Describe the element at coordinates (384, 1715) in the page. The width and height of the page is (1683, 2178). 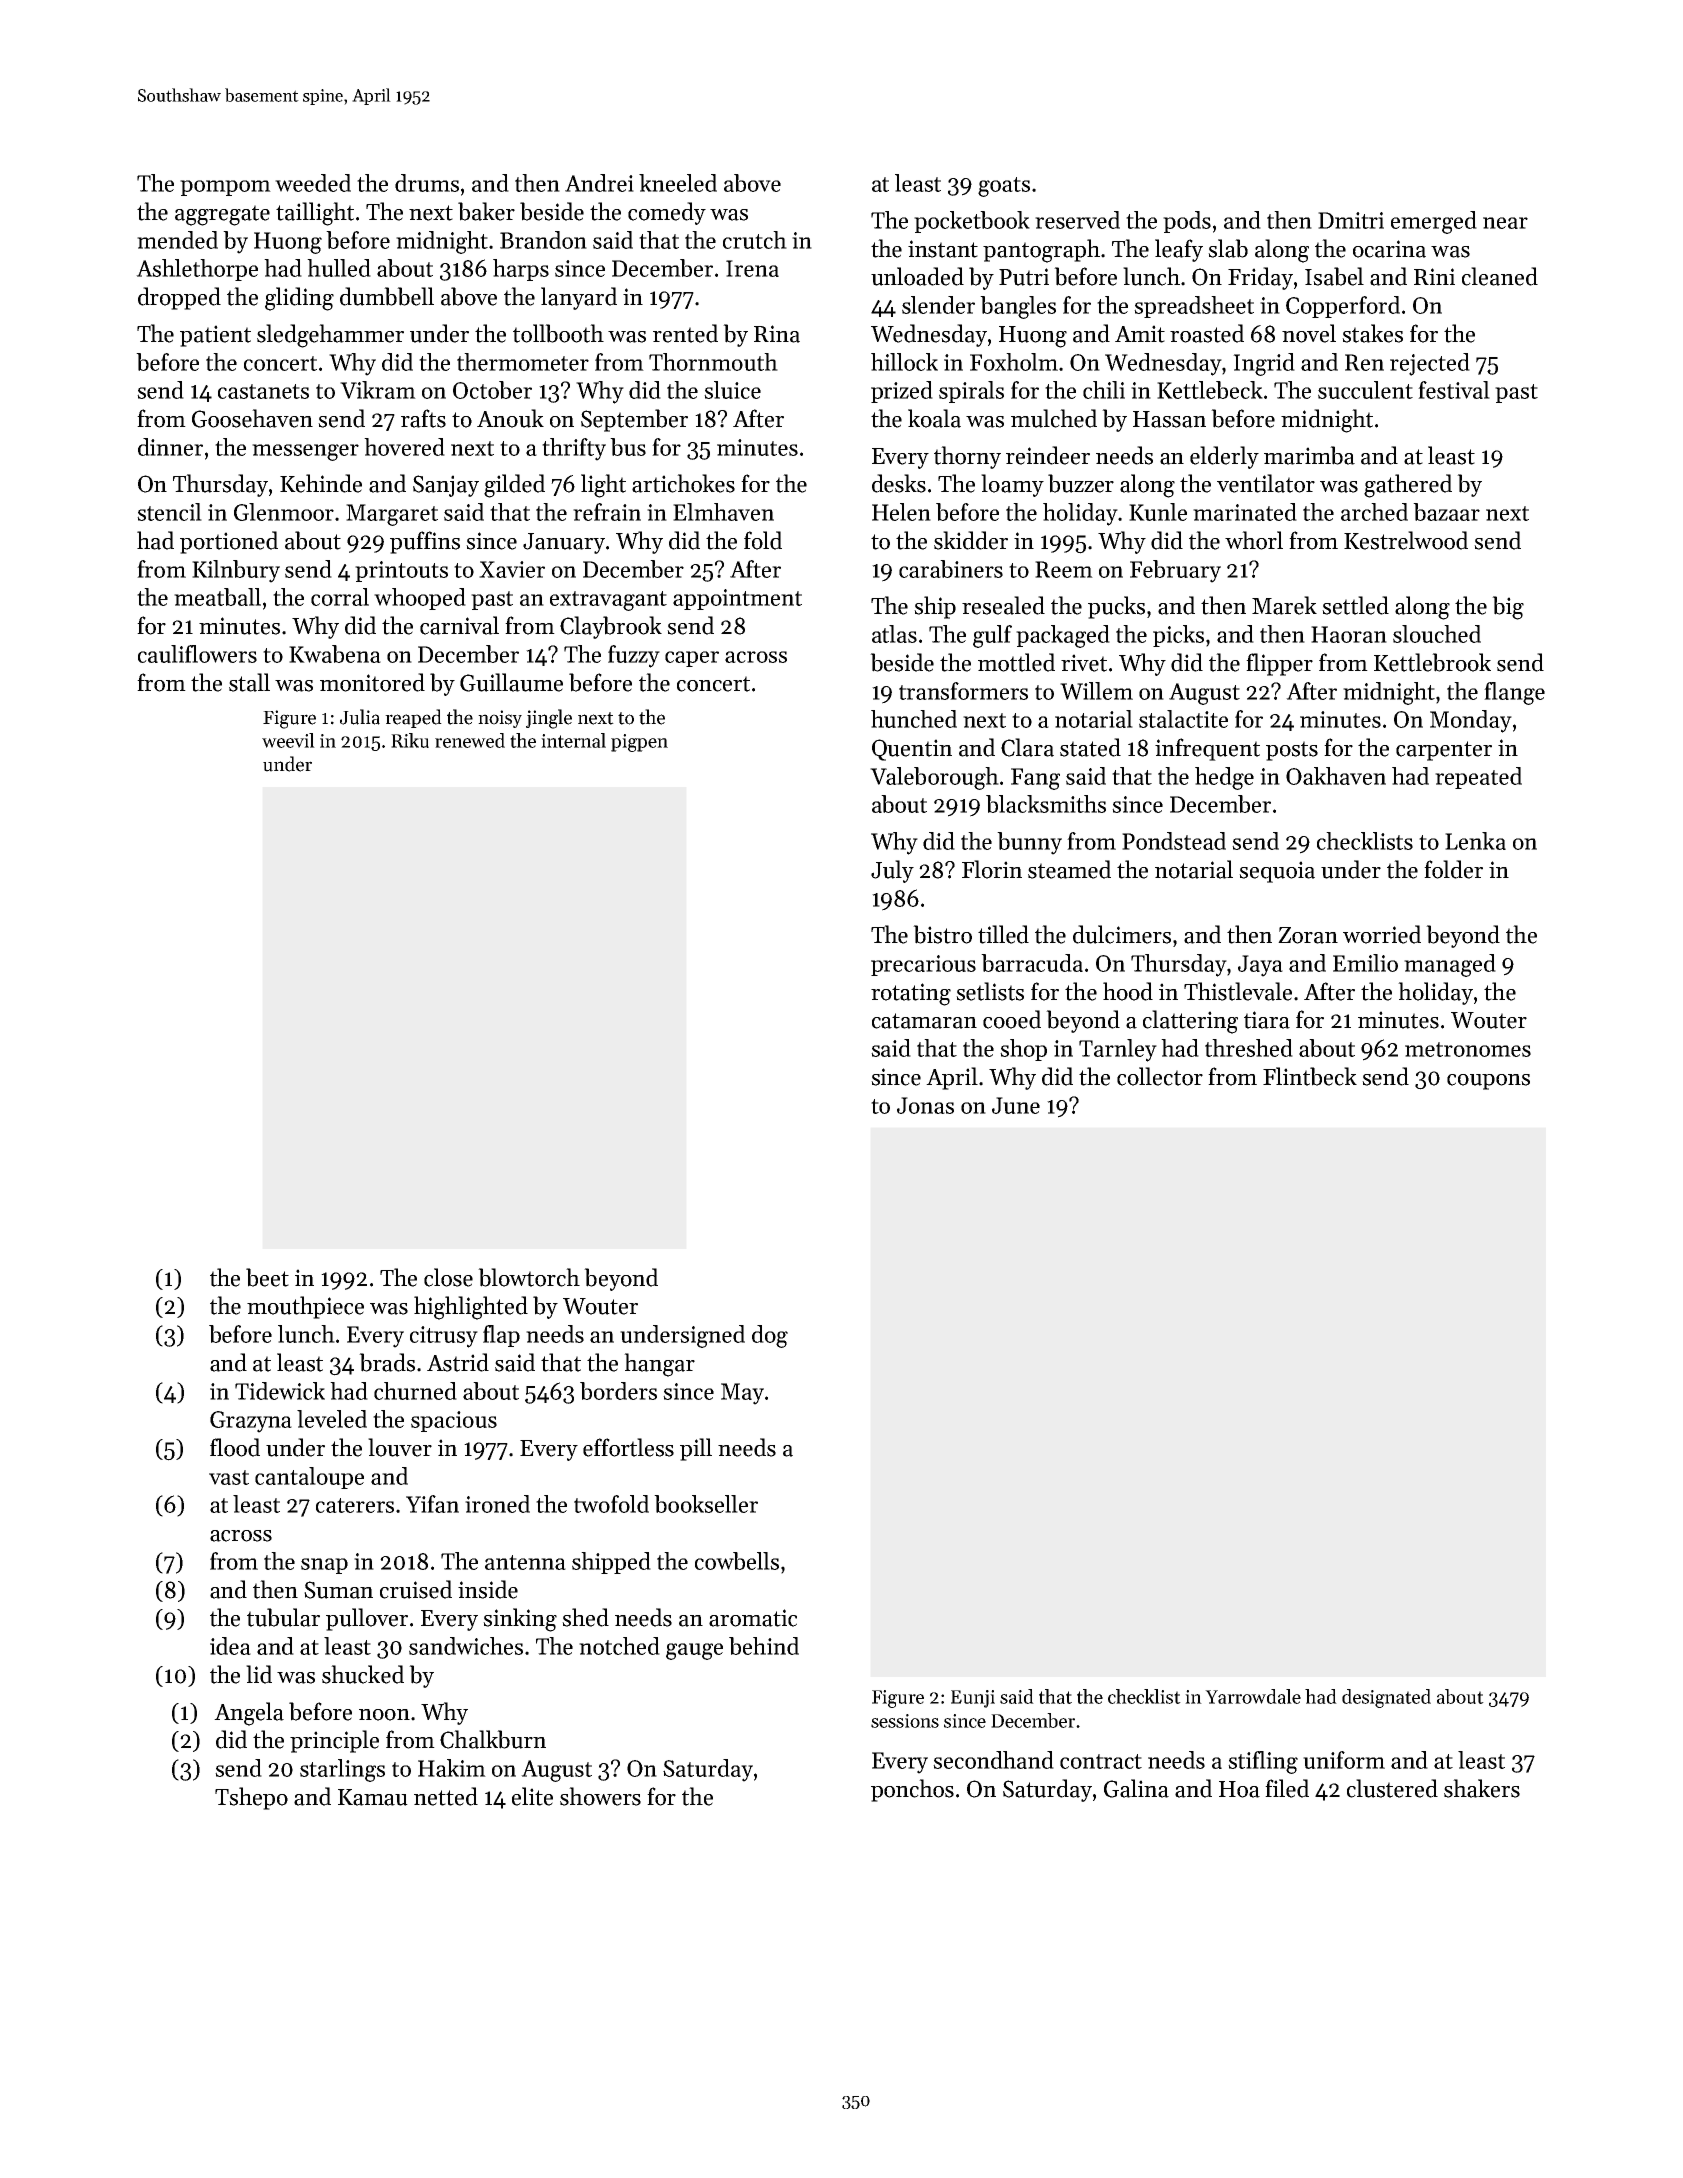
I see `noon` at that location.
